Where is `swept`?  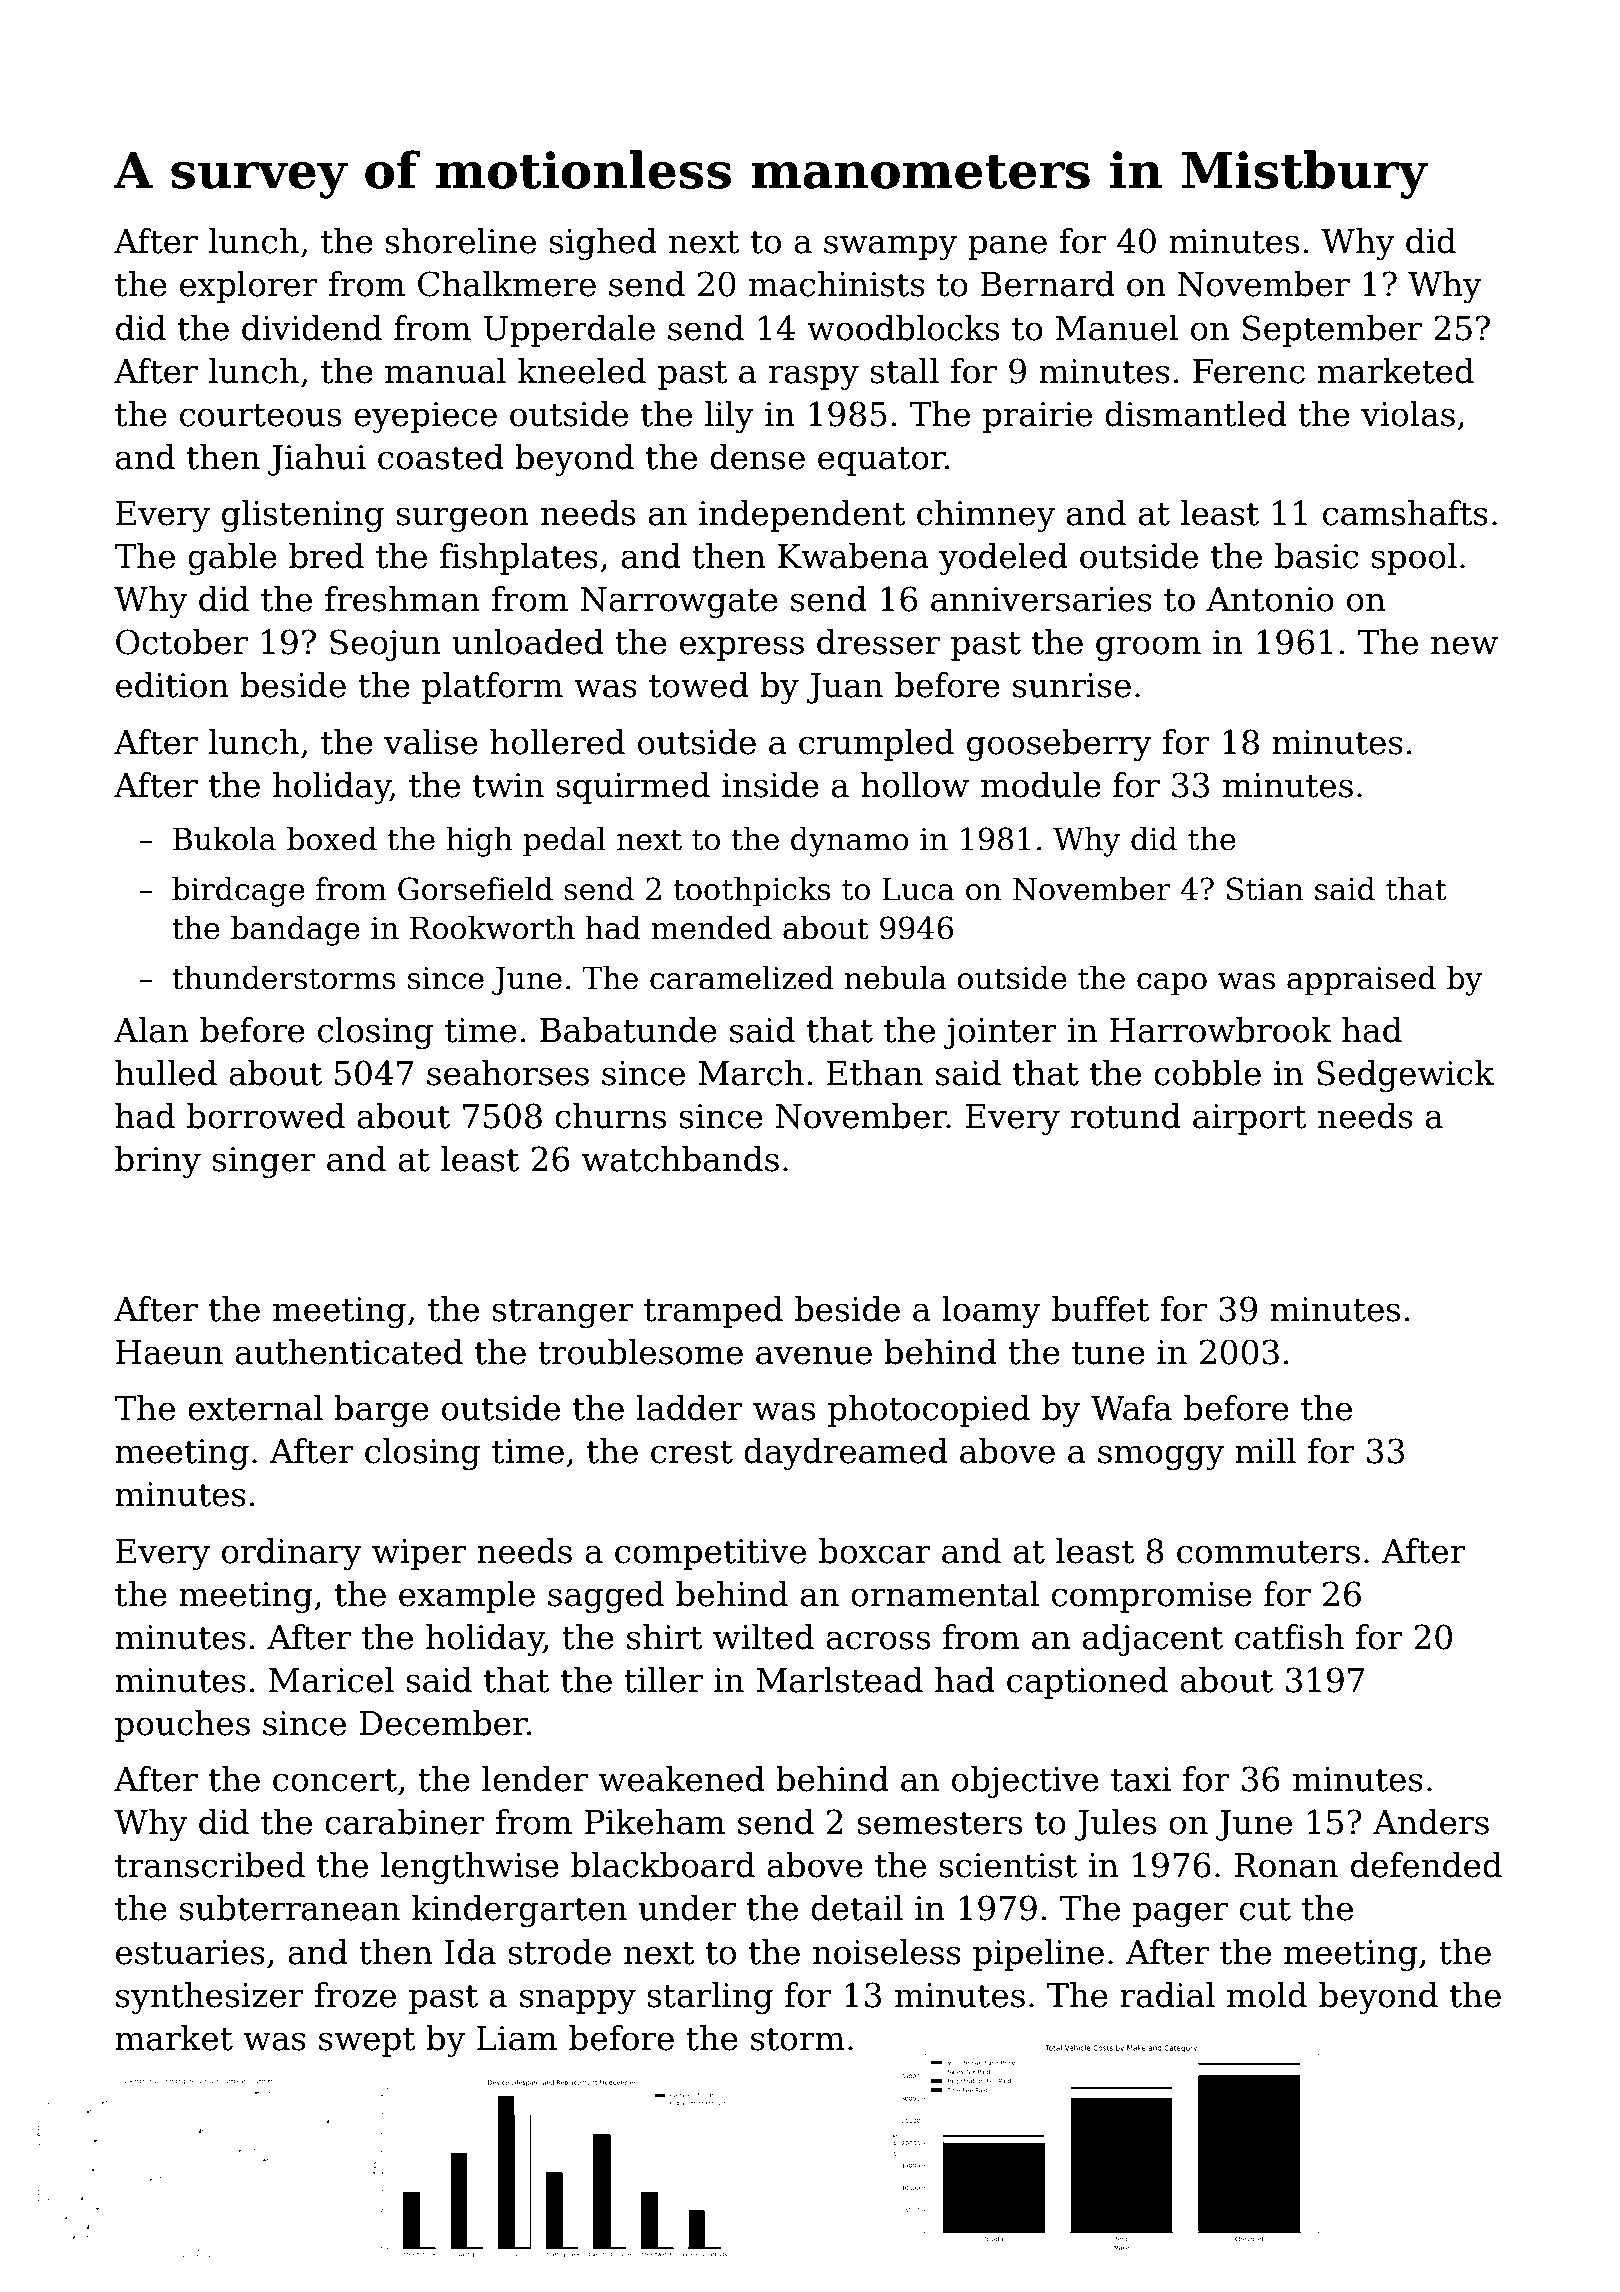 swept is located at coordinates (367, 2042).
